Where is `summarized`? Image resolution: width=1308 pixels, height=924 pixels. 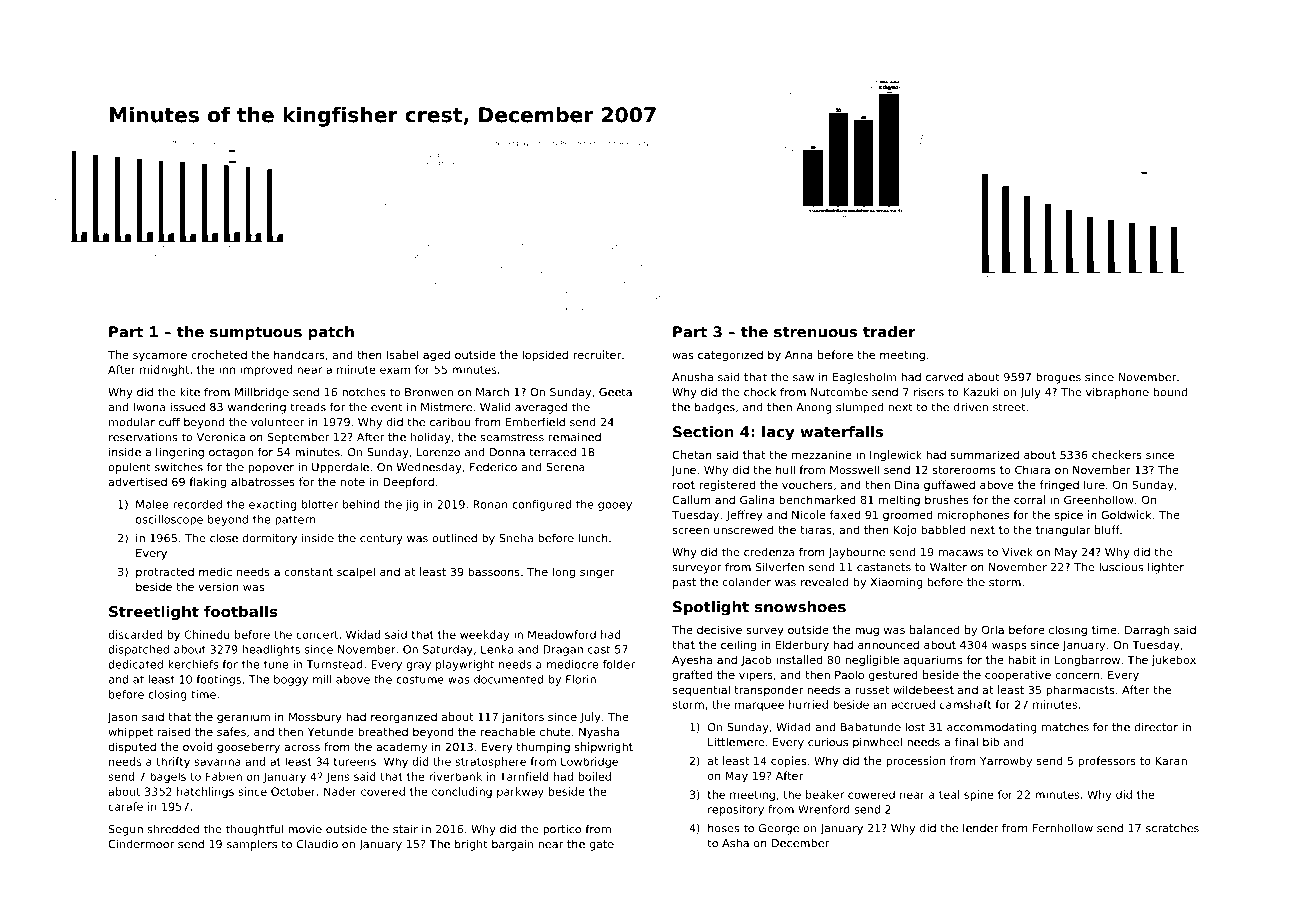
summarized is located at coordinates (985, 454).
